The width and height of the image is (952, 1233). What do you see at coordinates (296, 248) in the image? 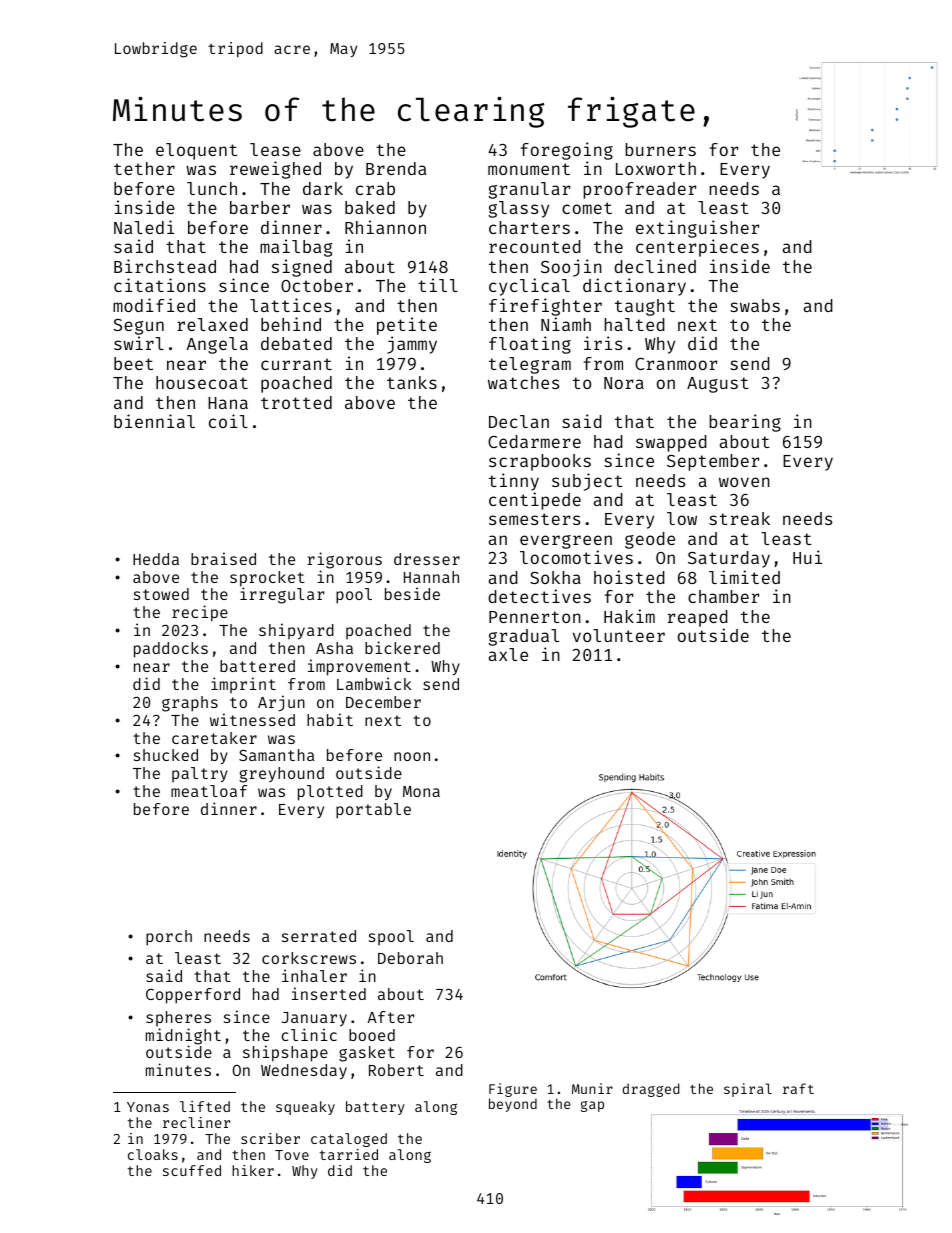
I see `mailbag` at bounding box center [296, 248].
